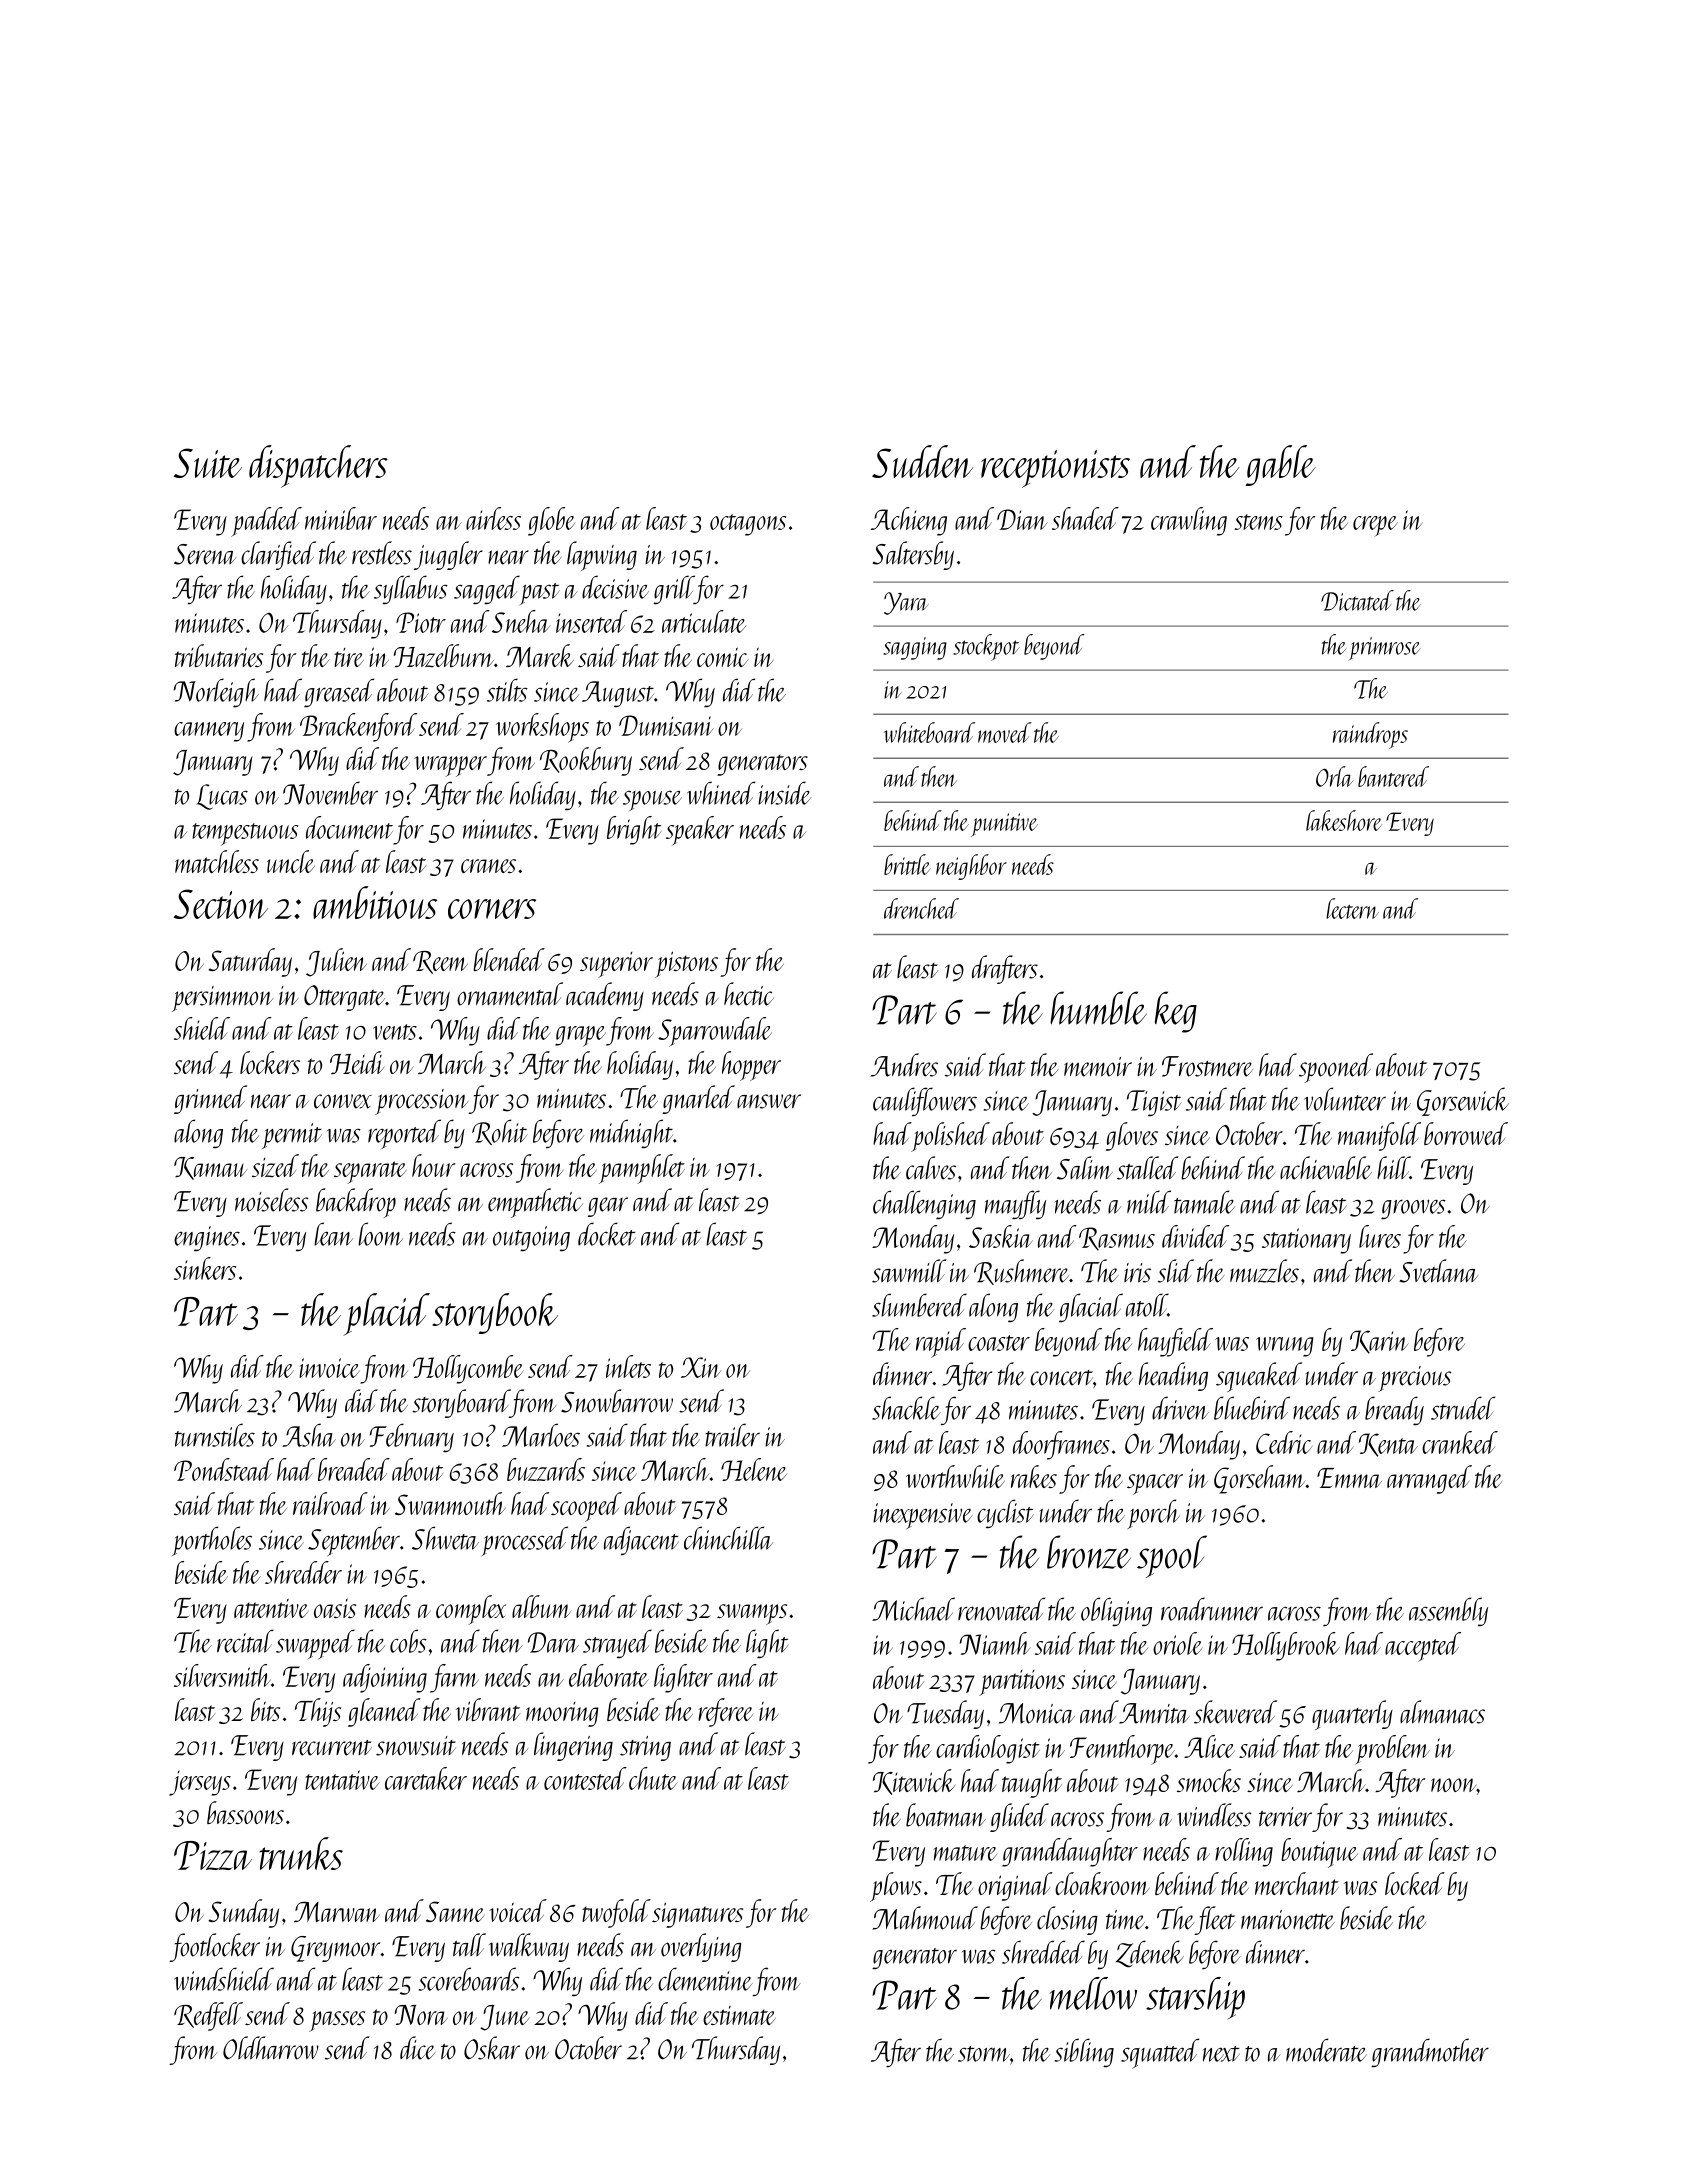 Image resolution: width=1683 pixels, height=2178 pixels. What do you see at coordinates (207, 1238) in the screenshot?
I see `engines` at bounding box center [207, 1238].
